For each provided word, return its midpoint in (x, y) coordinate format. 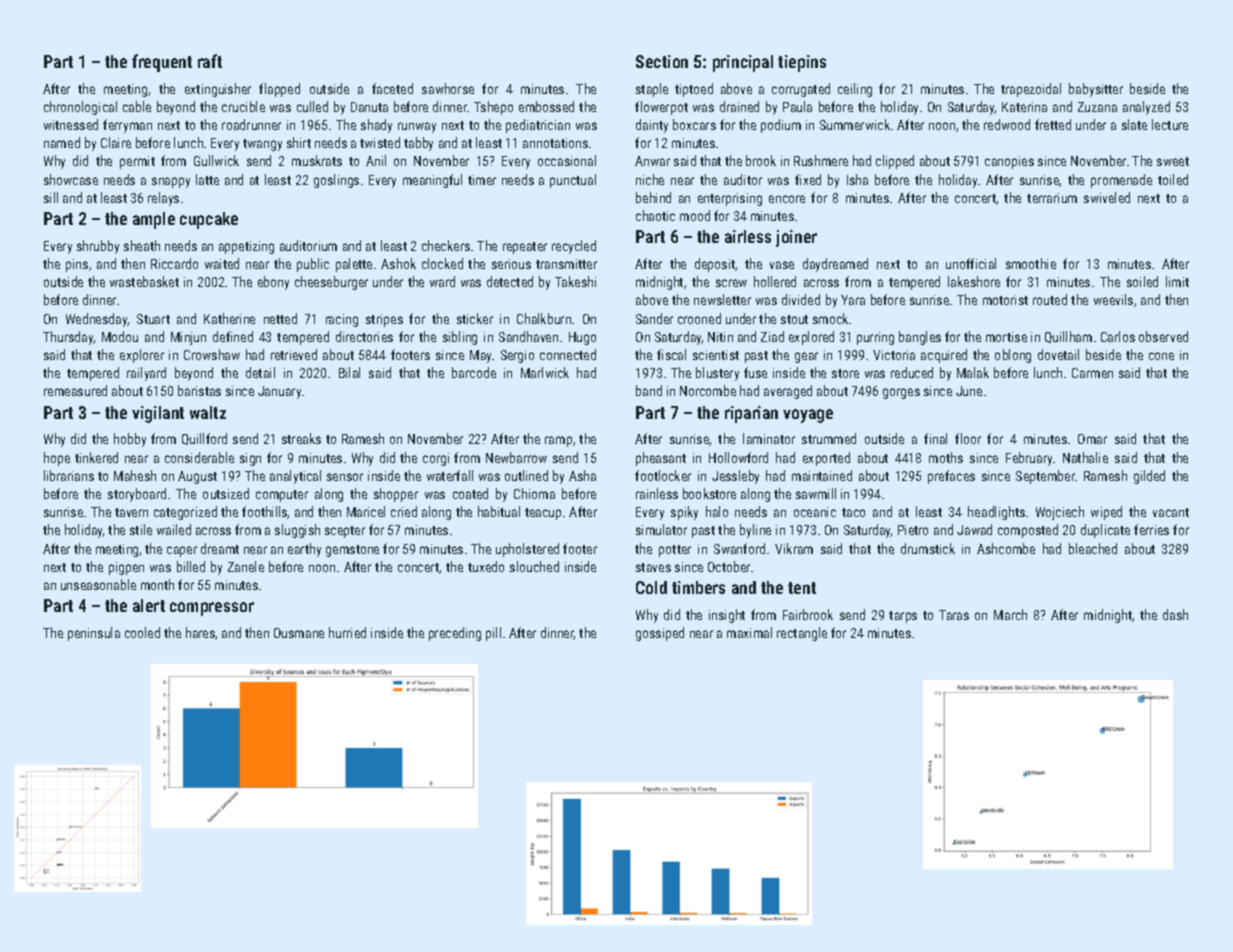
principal (743, 63)
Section (662, 61)
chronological (80, 108)
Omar (1092, 439)
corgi (436, 459)
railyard (146, 374)
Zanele (246, 566)
